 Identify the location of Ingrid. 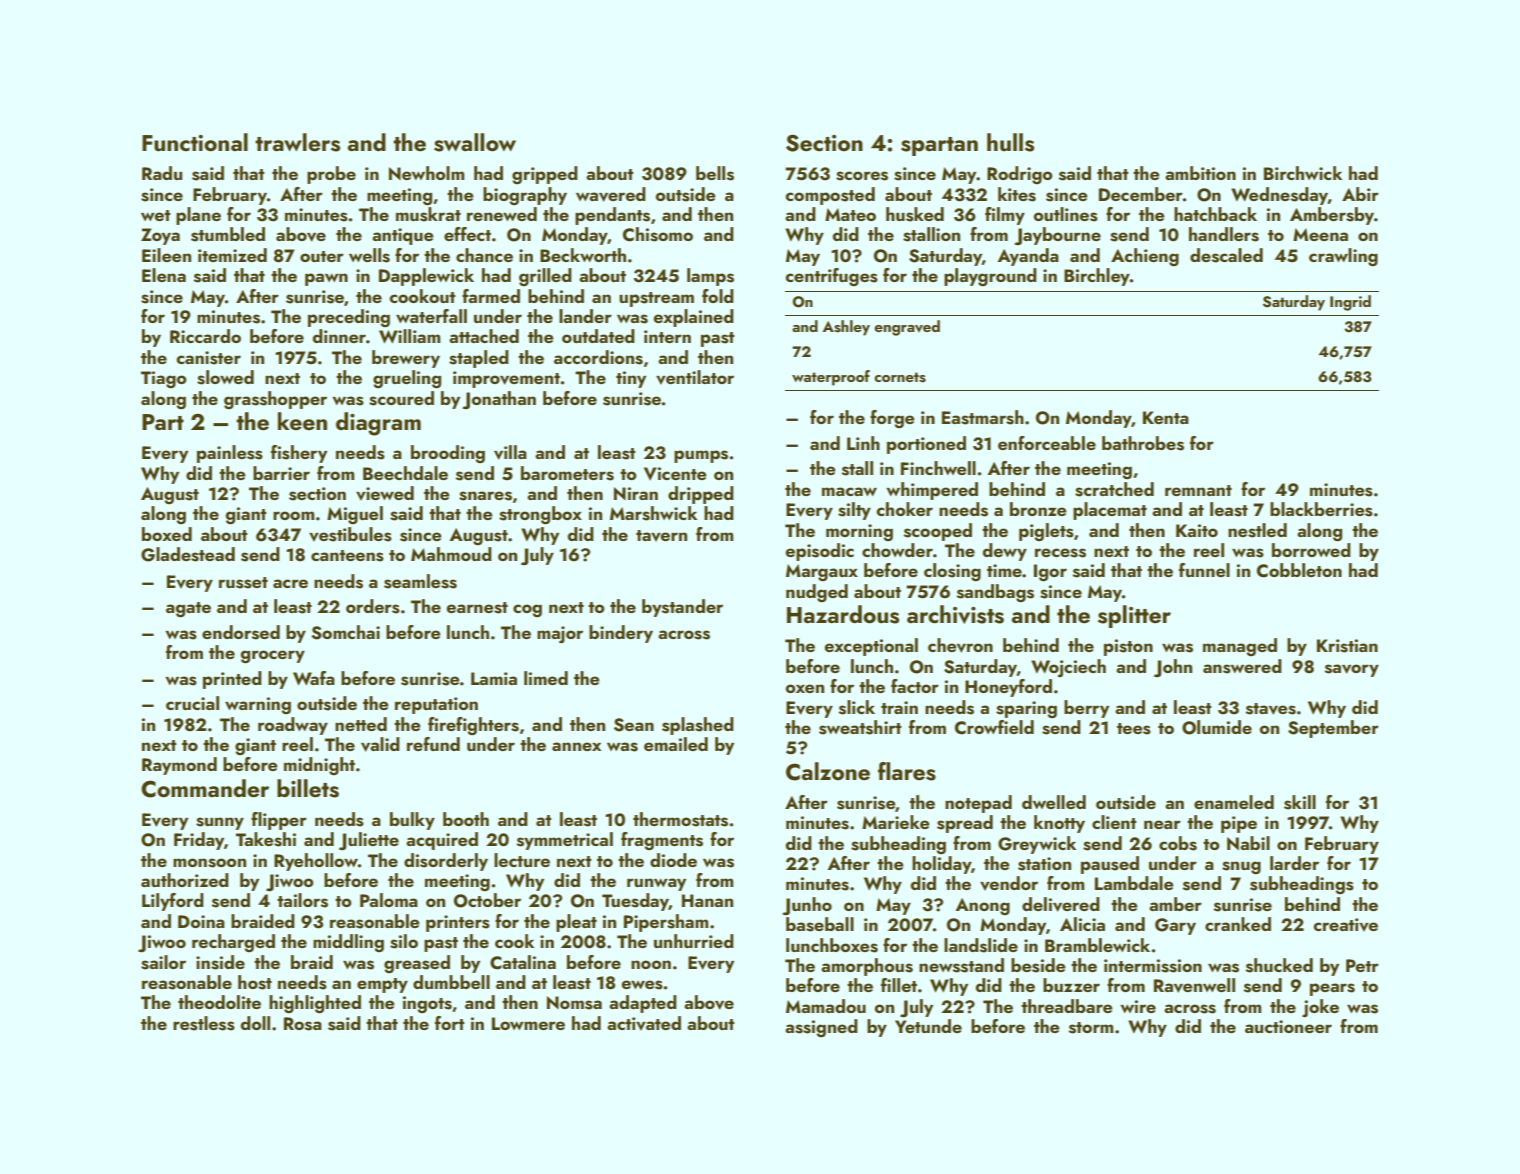
(1350, 303).
